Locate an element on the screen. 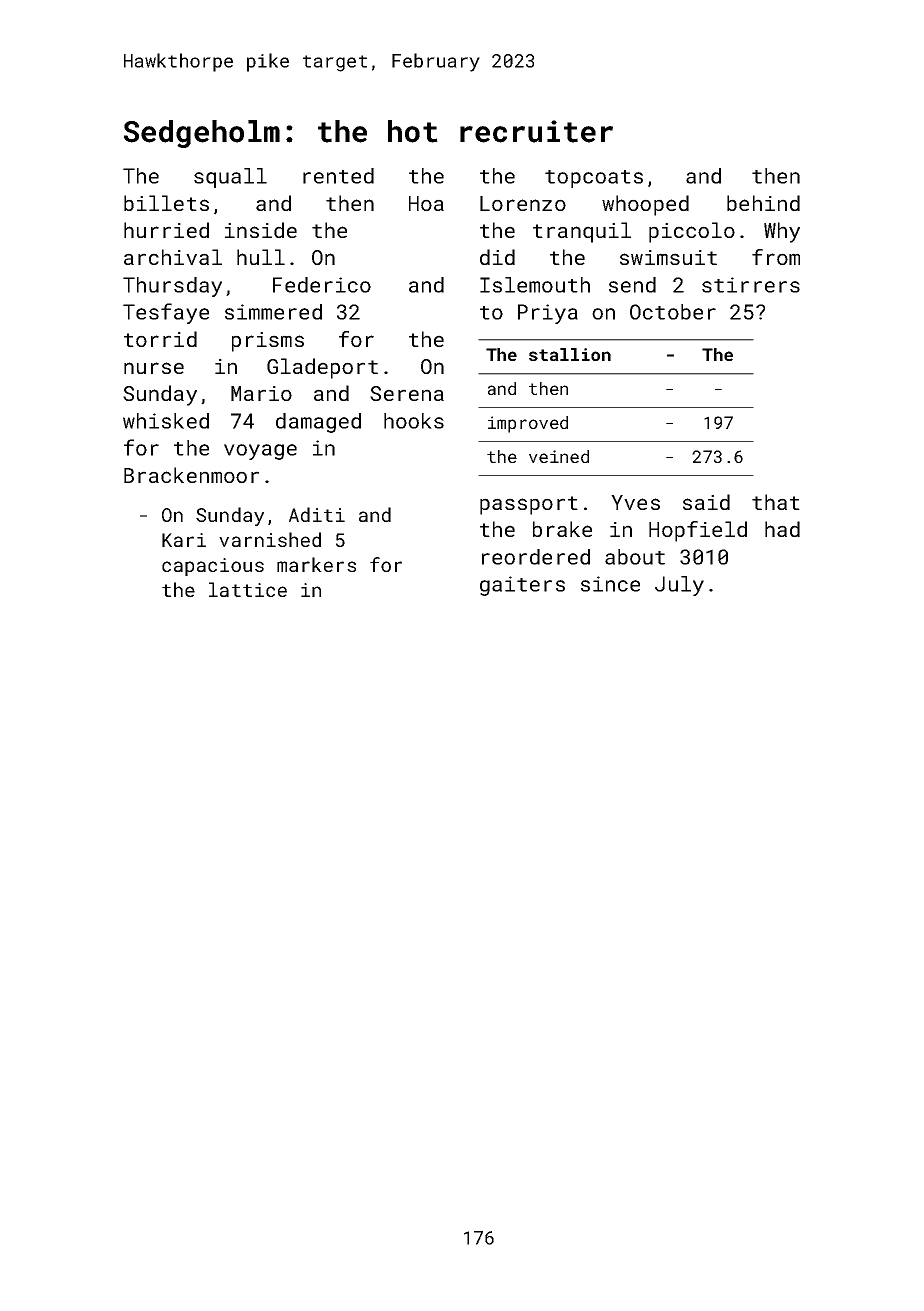 The image size is (924, 1311). veined is located at coordinates (559, 456).
